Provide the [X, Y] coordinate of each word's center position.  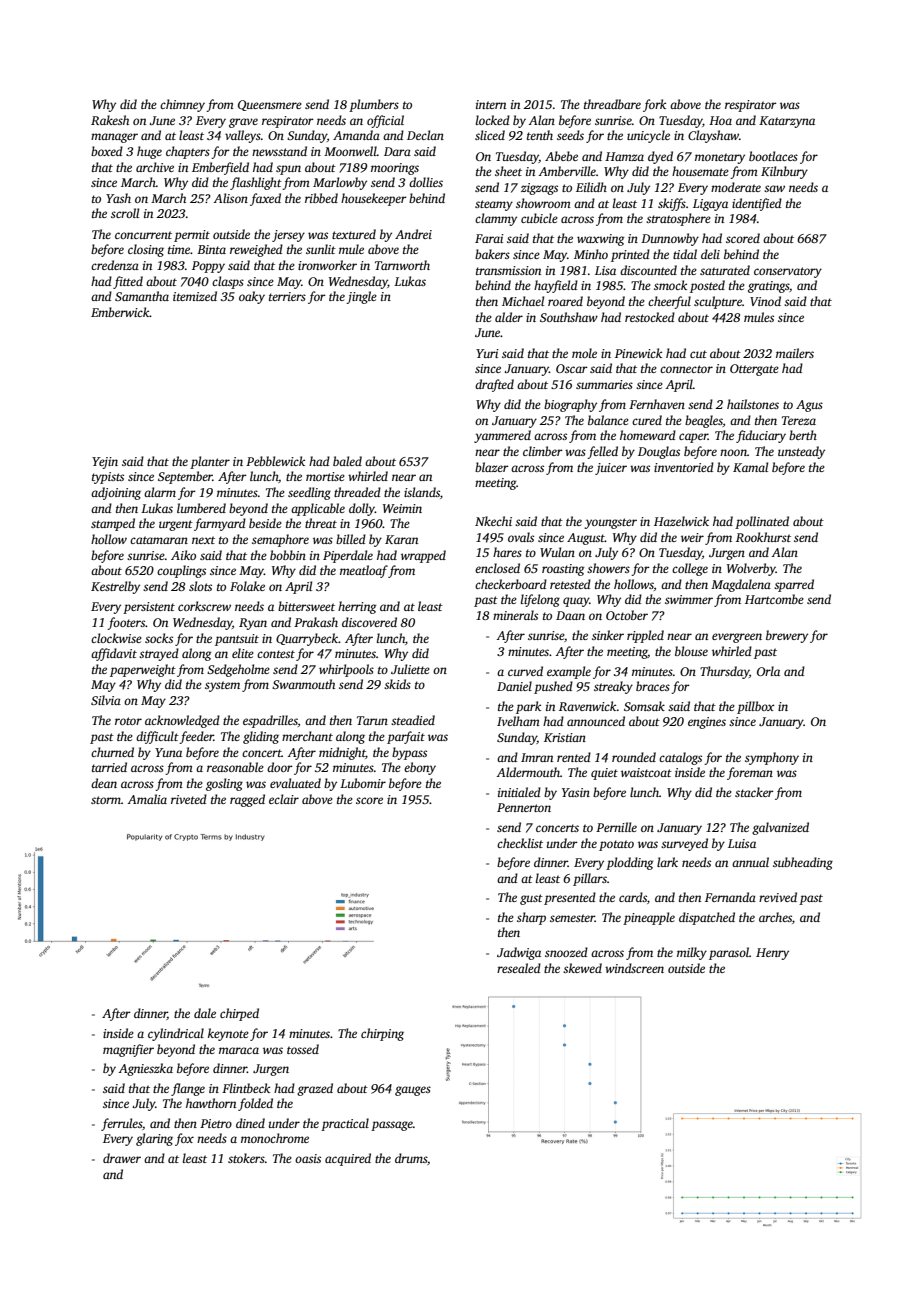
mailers [795, 353]
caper [693, 438]
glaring [154, 1139]
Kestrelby [115, 587]
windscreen [634, 968]
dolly [362, 509]
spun [288, 170]
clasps [228, 282]
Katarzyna [787, 122]
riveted [189, 799]
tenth [540, 135]
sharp [531, 918]
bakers [492, 254]
